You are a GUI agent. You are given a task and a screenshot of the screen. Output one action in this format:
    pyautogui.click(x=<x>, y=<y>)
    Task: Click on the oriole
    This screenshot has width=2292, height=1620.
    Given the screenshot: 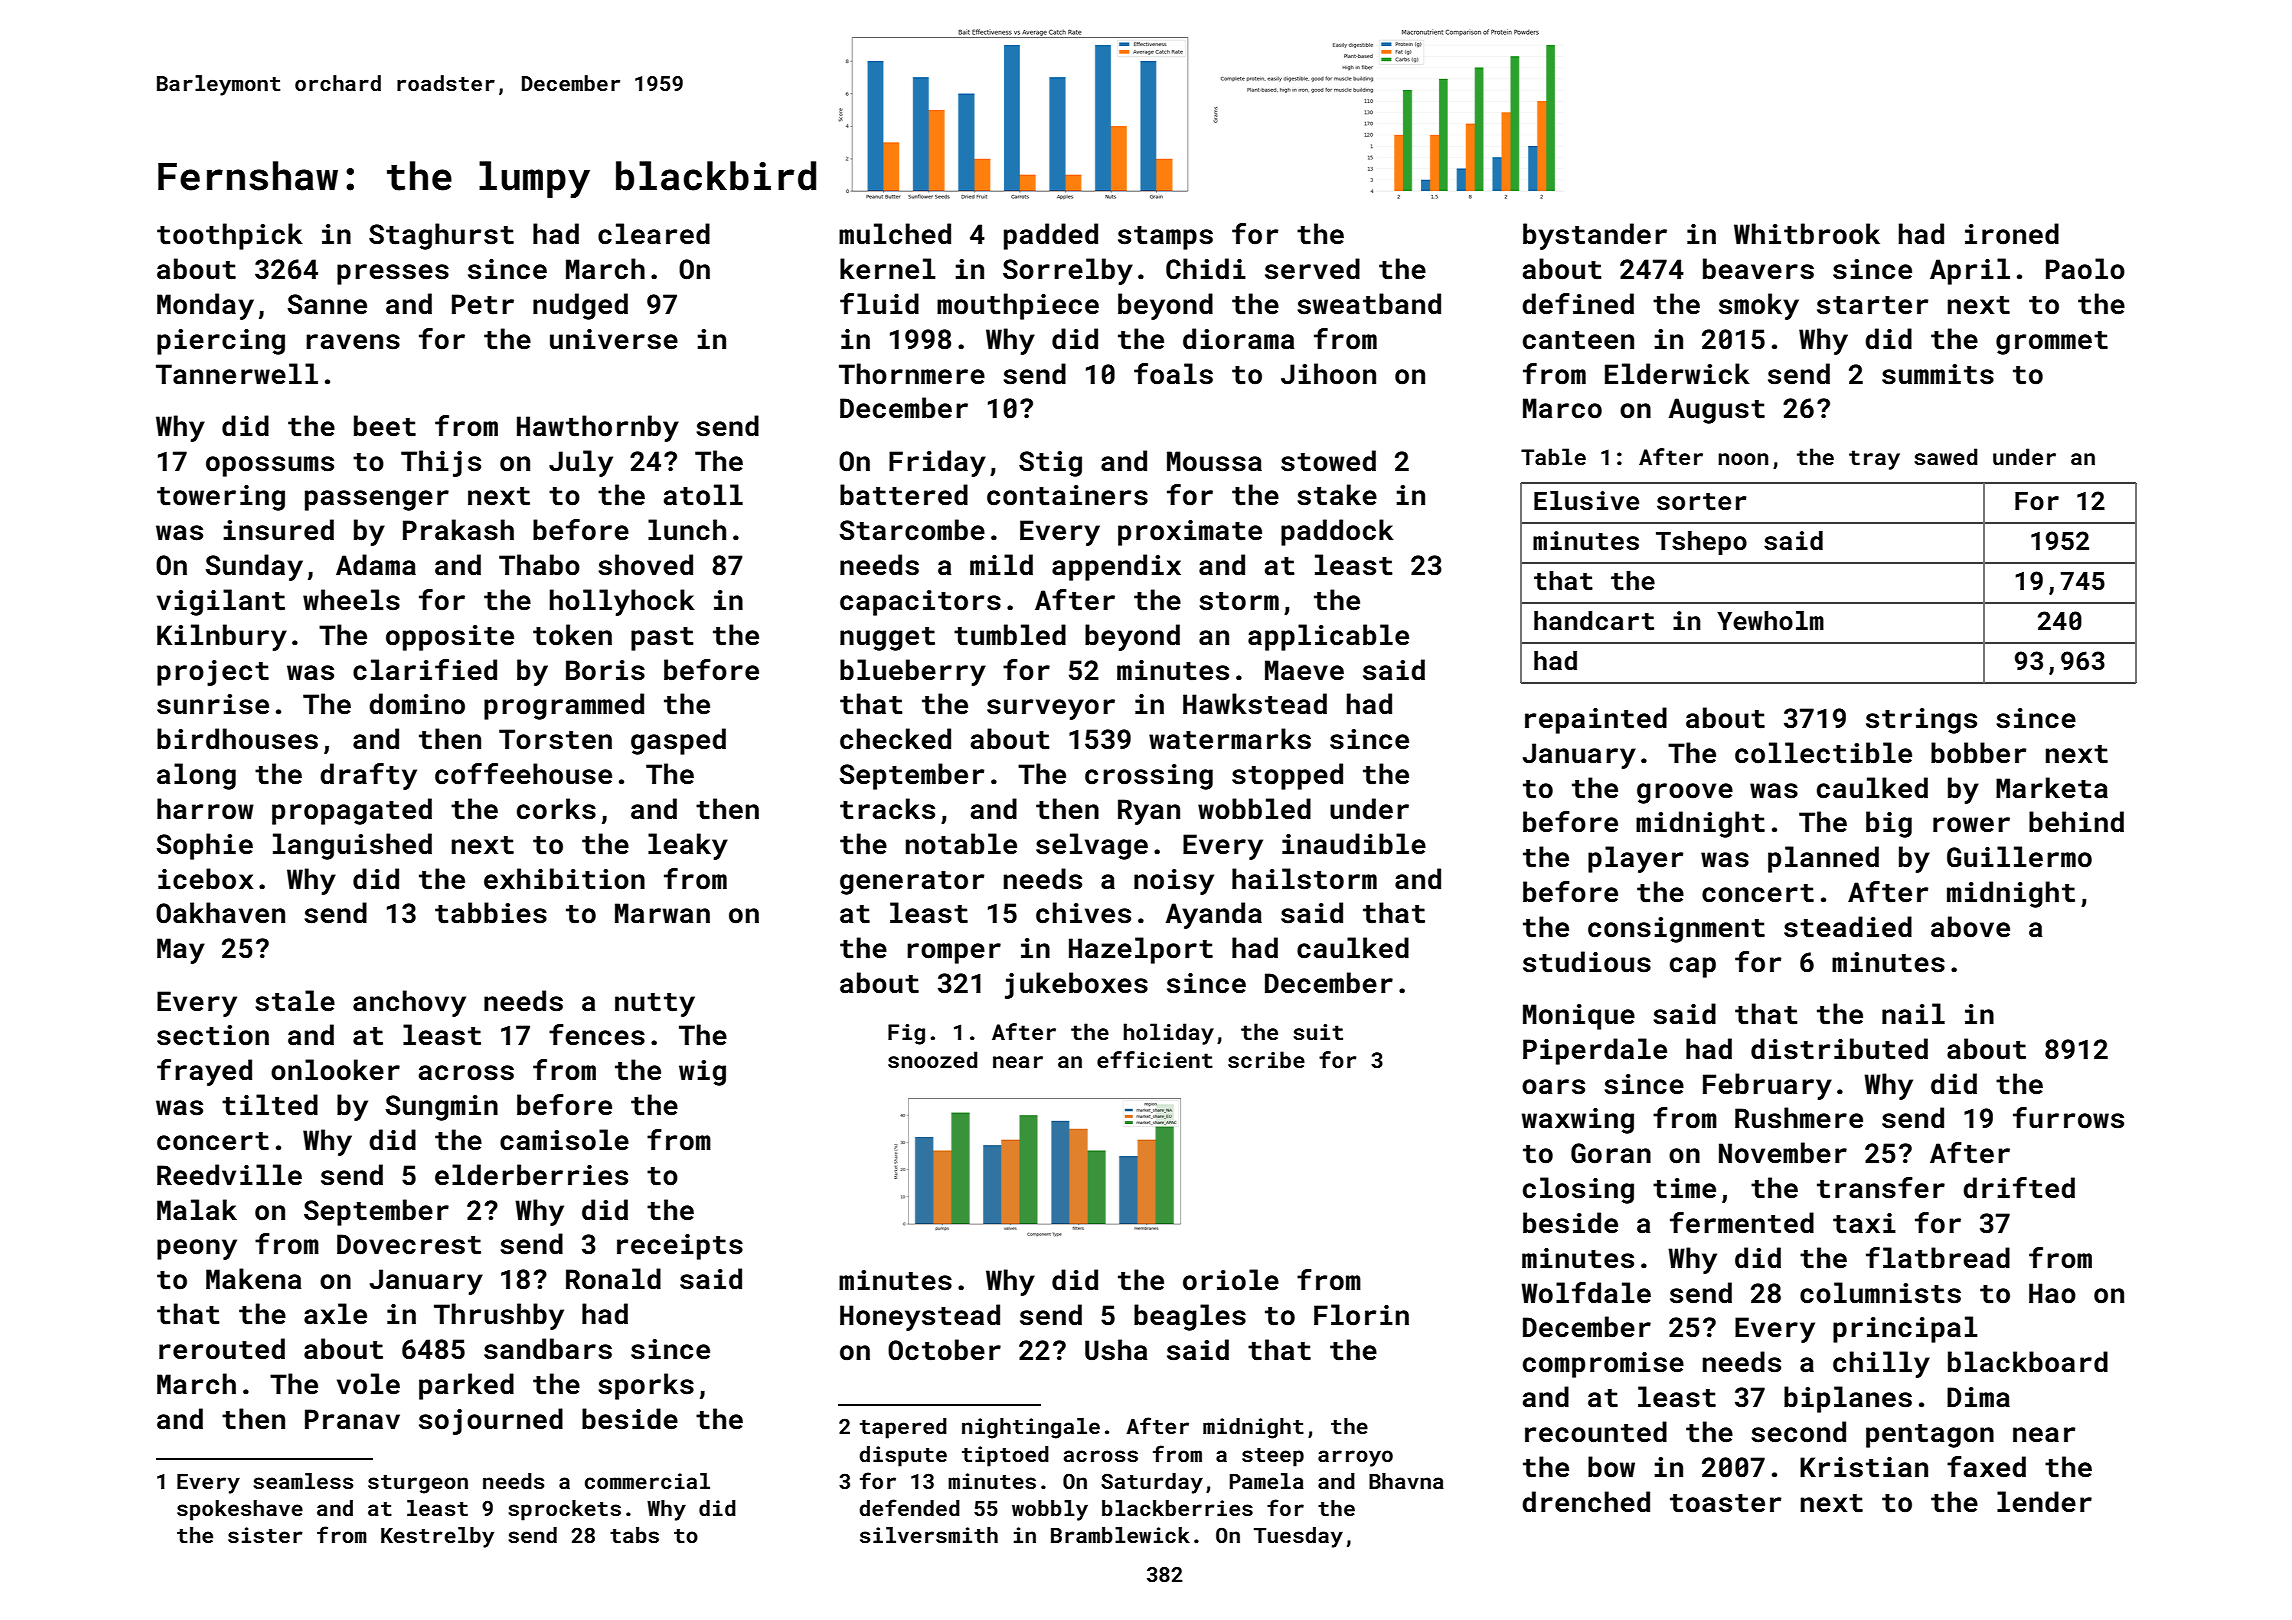 What is the action you would take?
    pyautogui.click(x=1231, y=1280)
